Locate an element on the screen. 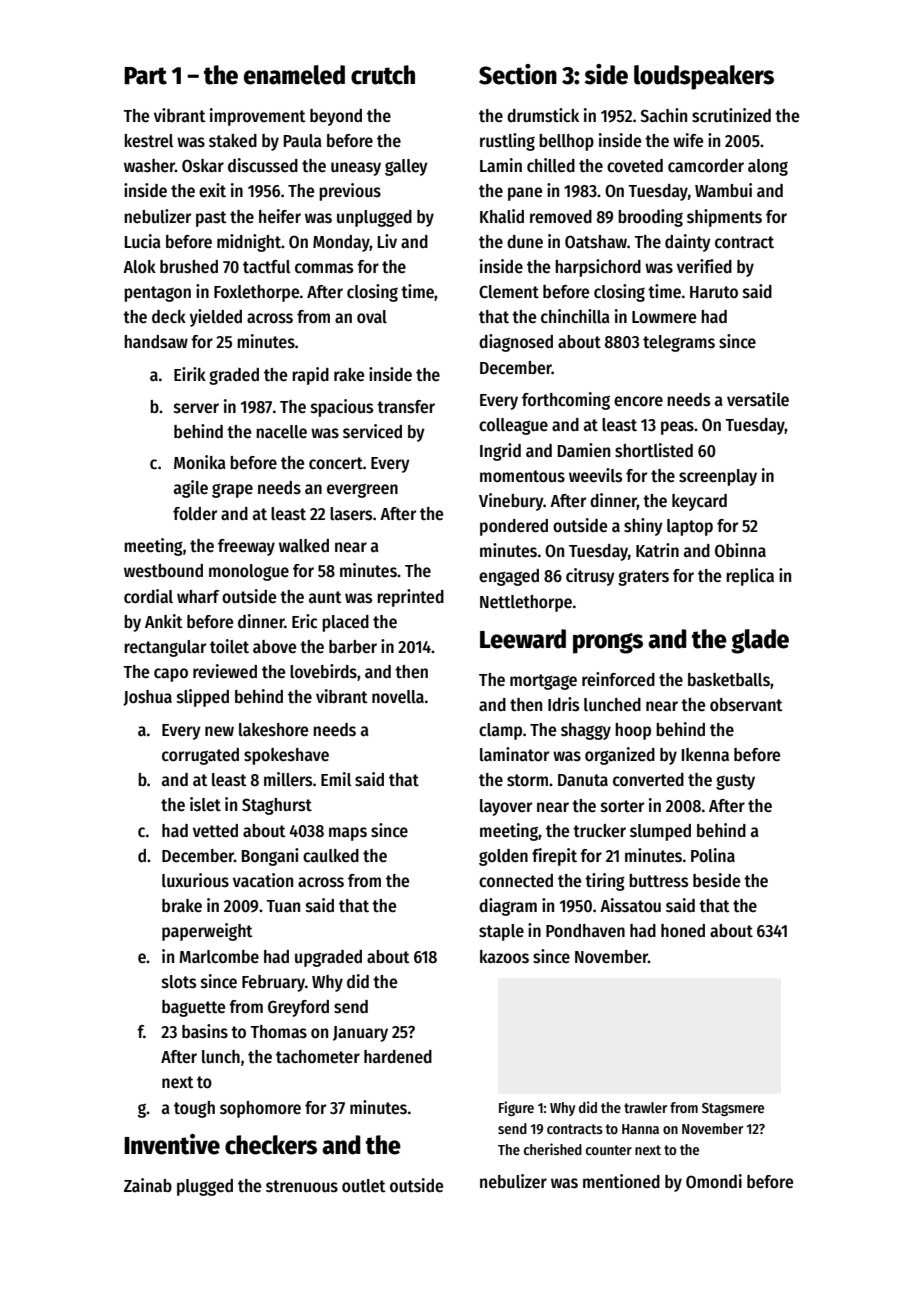 The height and width of the screenshot is (1308, 924). Section is located at coordinates (518, 74).
